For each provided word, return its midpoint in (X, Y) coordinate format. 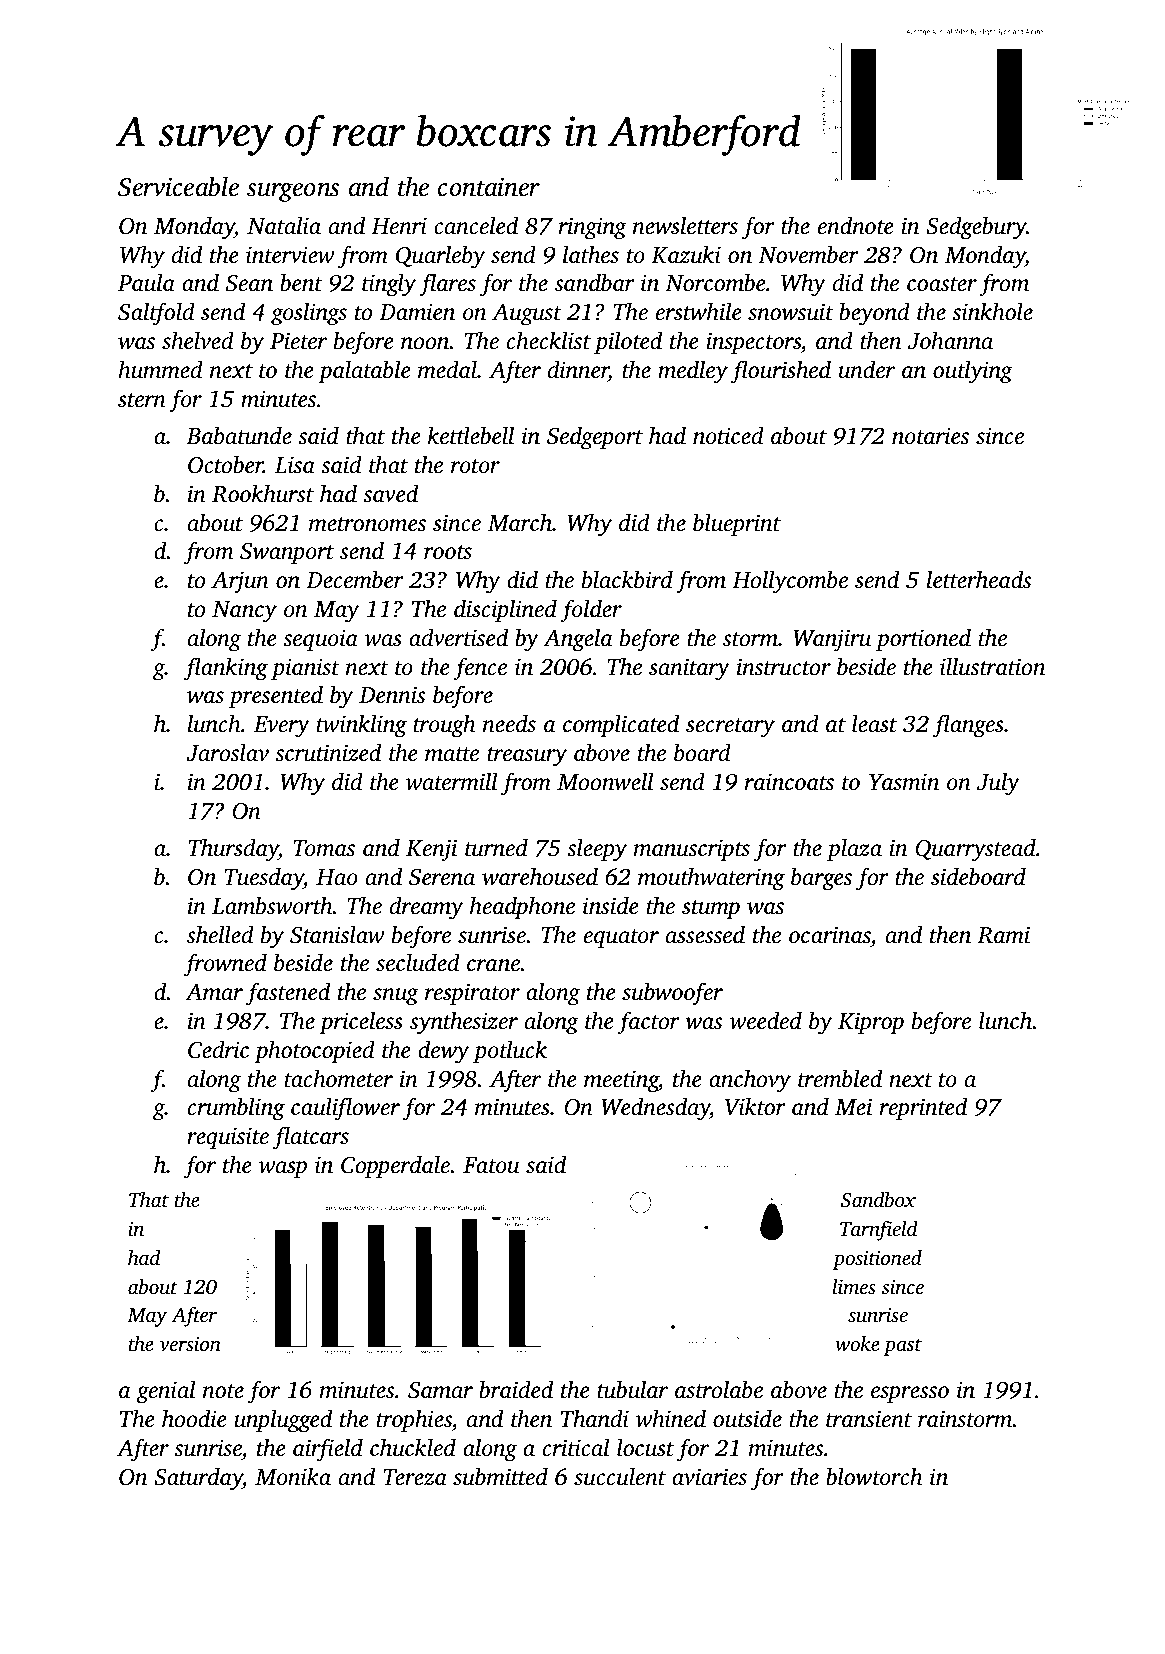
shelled (220, 934)
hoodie (194, 1418)
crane (494, 965)
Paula (146, 282)
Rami (1003, 935)
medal (447, 369)
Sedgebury (976, 228)
